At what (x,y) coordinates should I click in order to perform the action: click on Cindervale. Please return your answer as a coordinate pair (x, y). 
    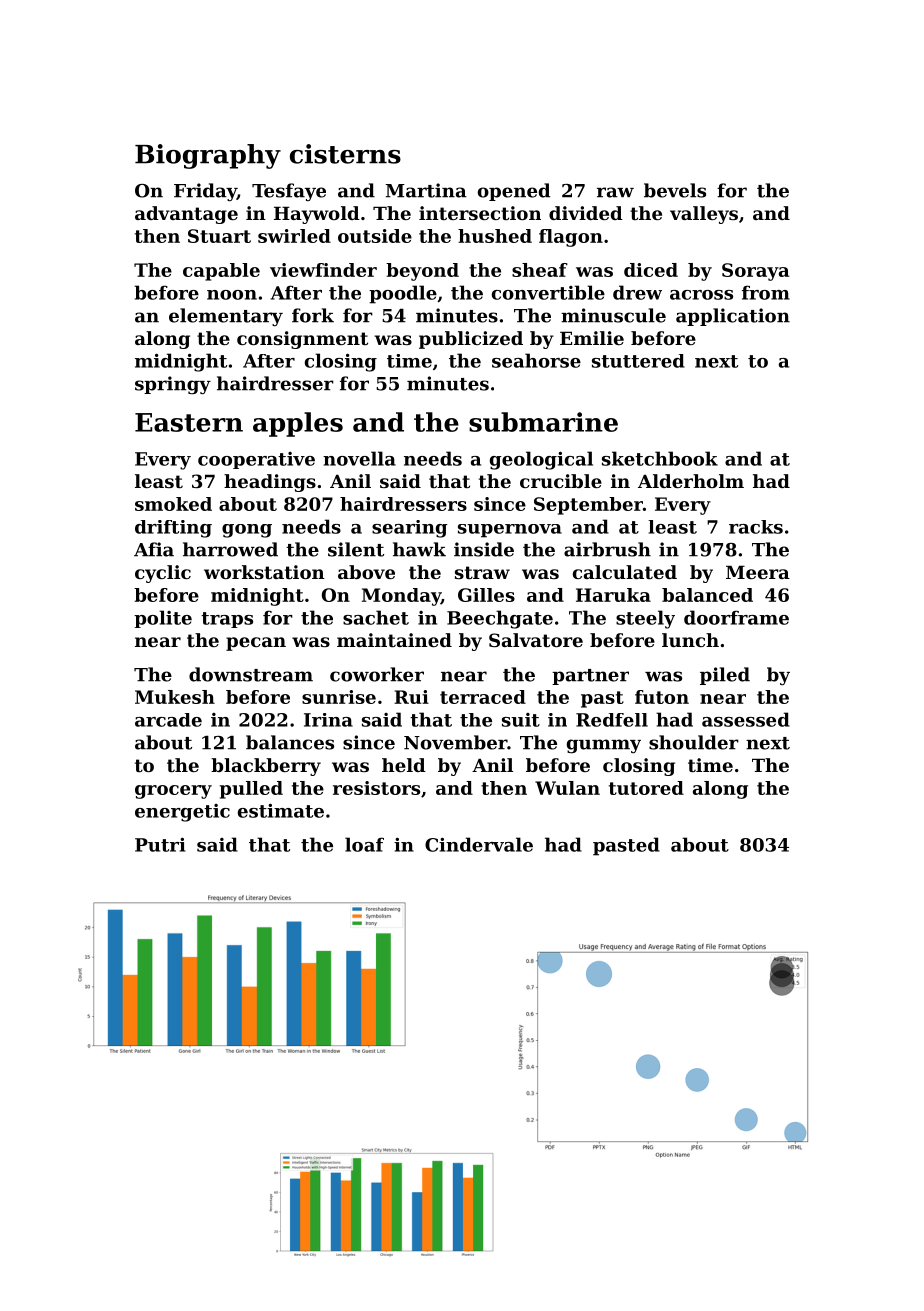
    Looking at the image, I should click on (479, 844).
